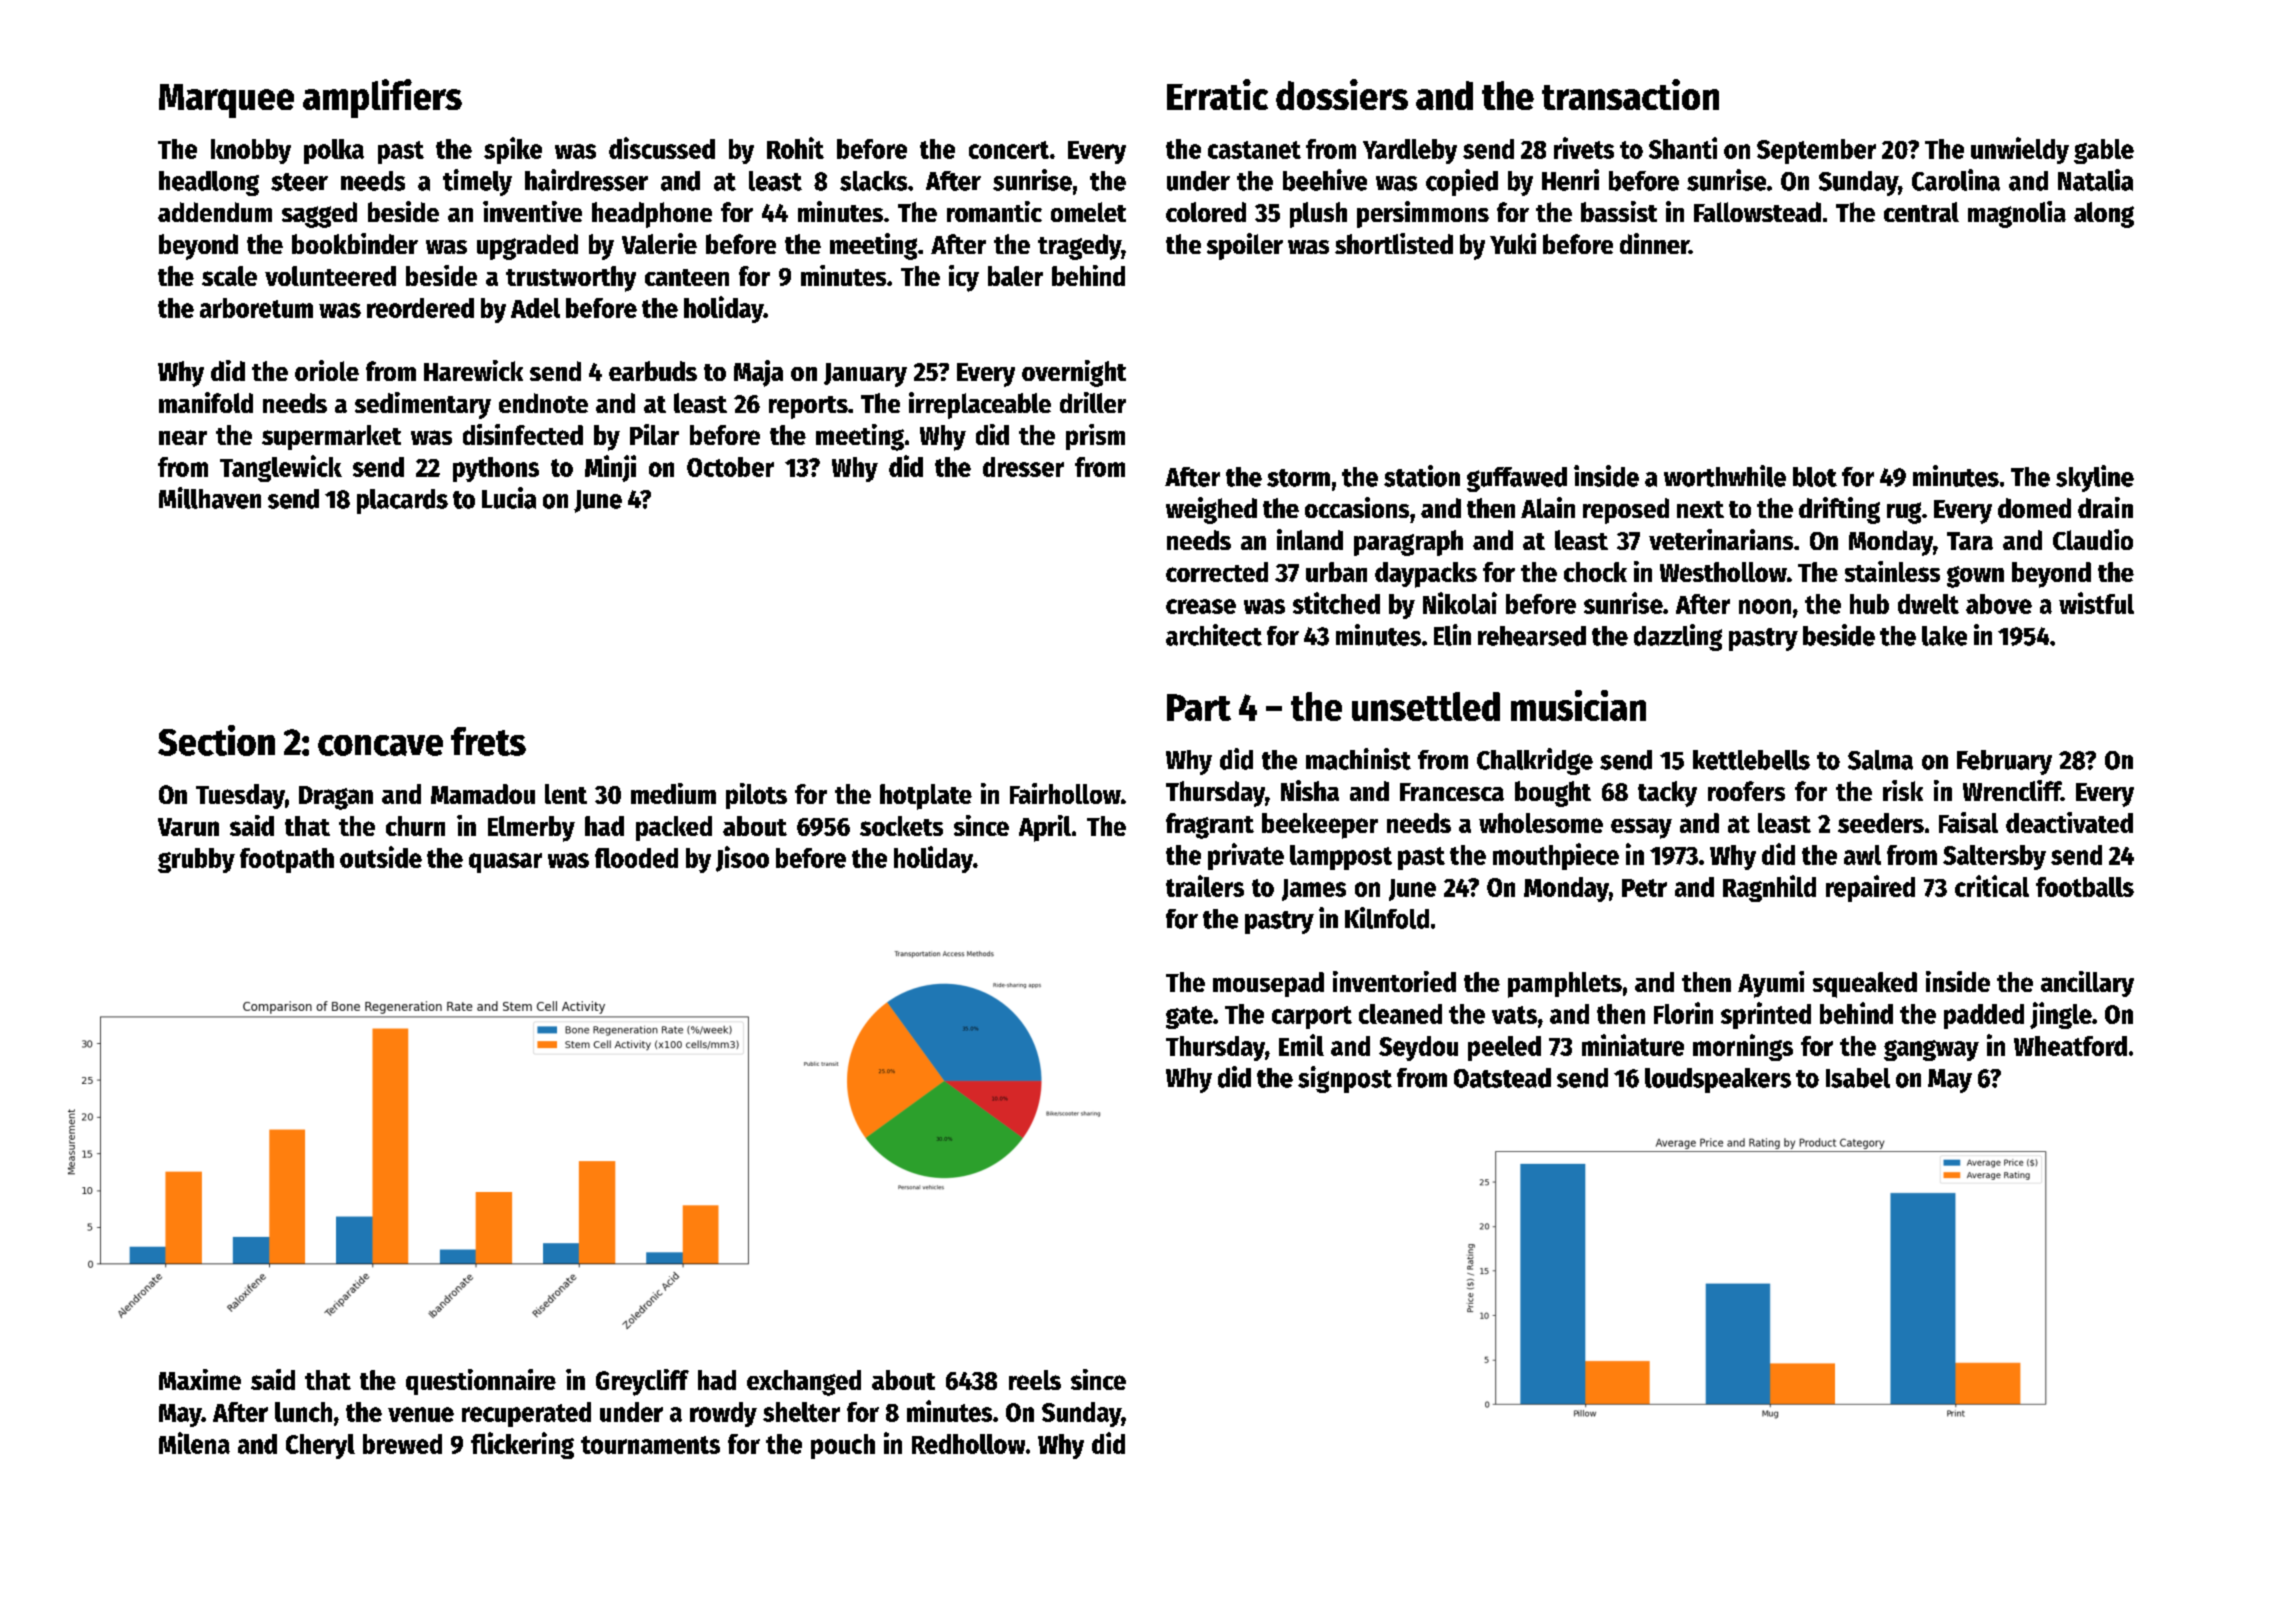 The width and height of the image is (2292, 1620). I want to click on Redhollow, so click(968, 1444).
